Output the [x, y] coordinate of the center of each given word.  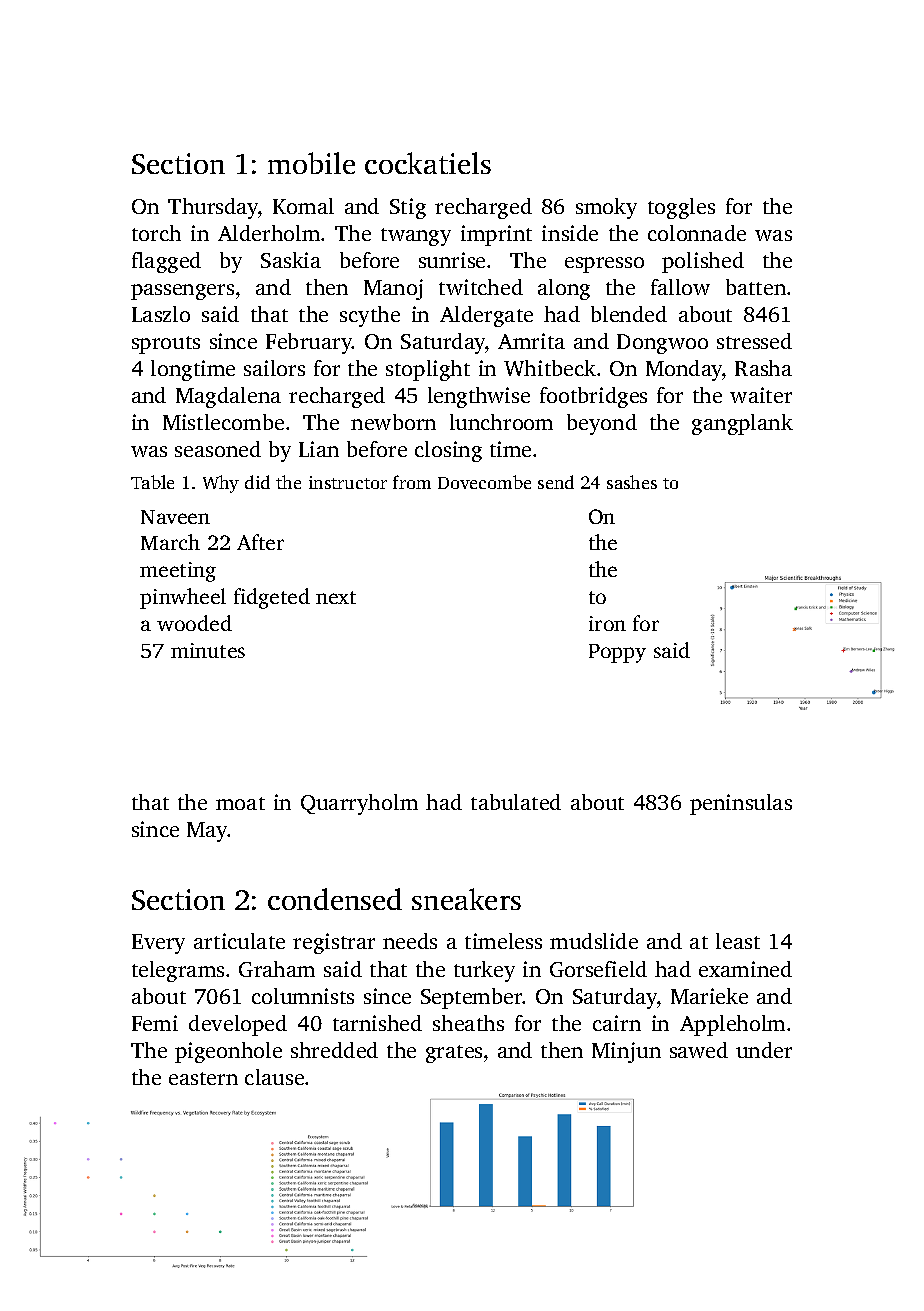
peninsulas [741, 804]
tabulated [516, 802]
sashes [632, 482]
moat [240, 803]
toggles [681, 208]
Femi [155, 1023]
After [260, 542]
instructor [348, 482]
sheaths [468, 1023]
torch [156, 233]
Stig [408, 208]
